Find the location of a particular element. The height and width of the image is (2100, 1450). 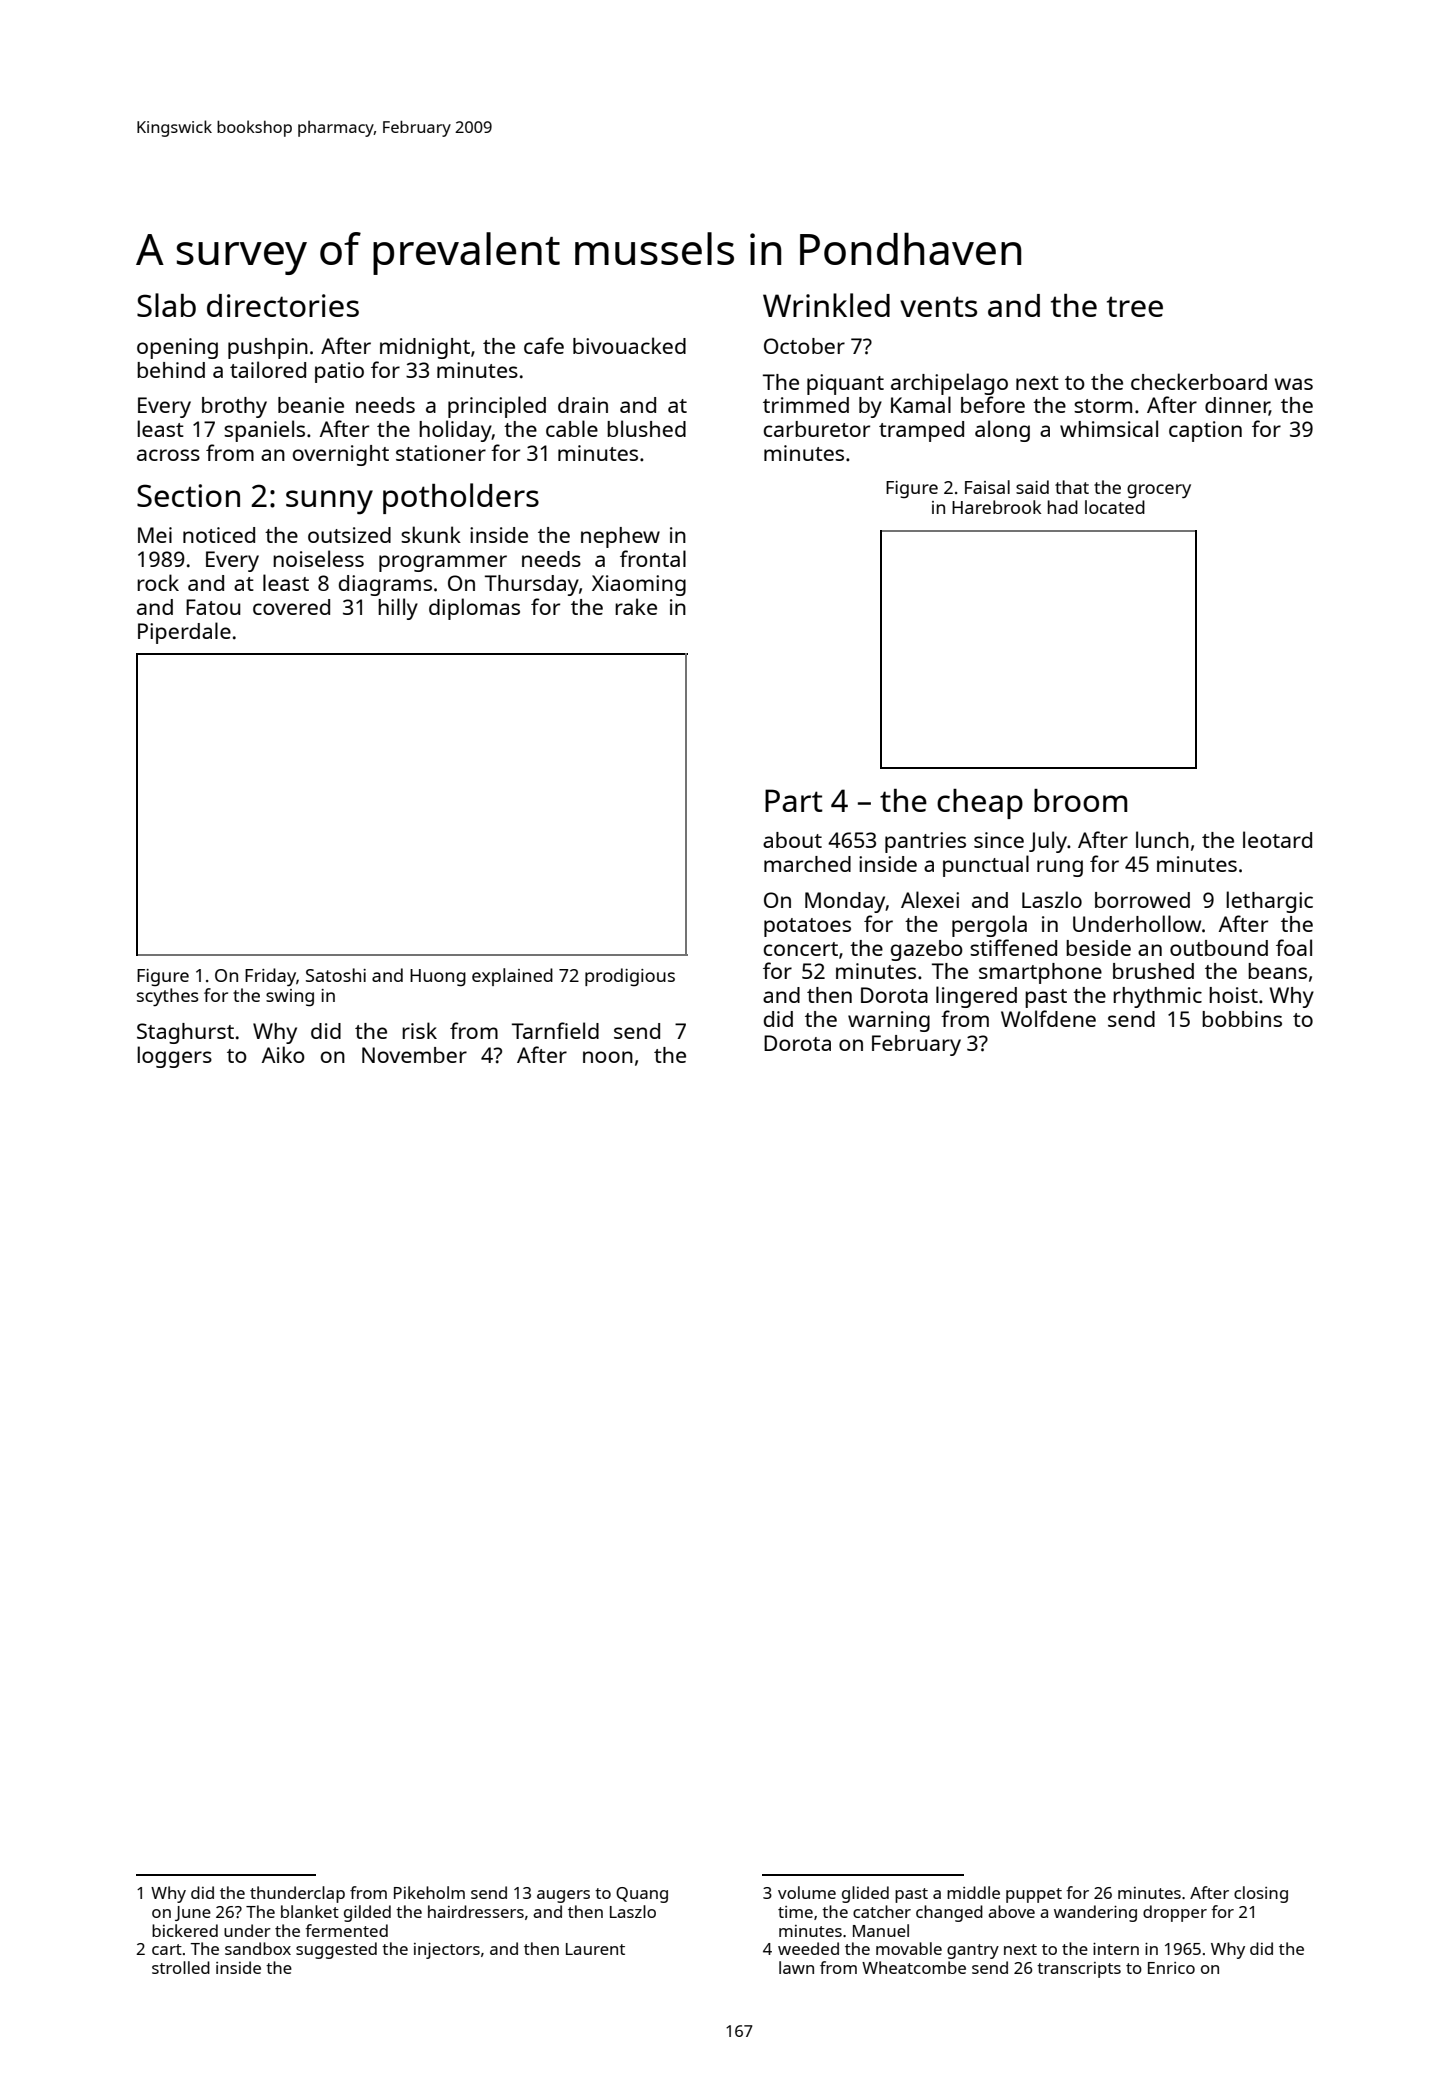

wandering is located at coordinates (1095, 1913).
